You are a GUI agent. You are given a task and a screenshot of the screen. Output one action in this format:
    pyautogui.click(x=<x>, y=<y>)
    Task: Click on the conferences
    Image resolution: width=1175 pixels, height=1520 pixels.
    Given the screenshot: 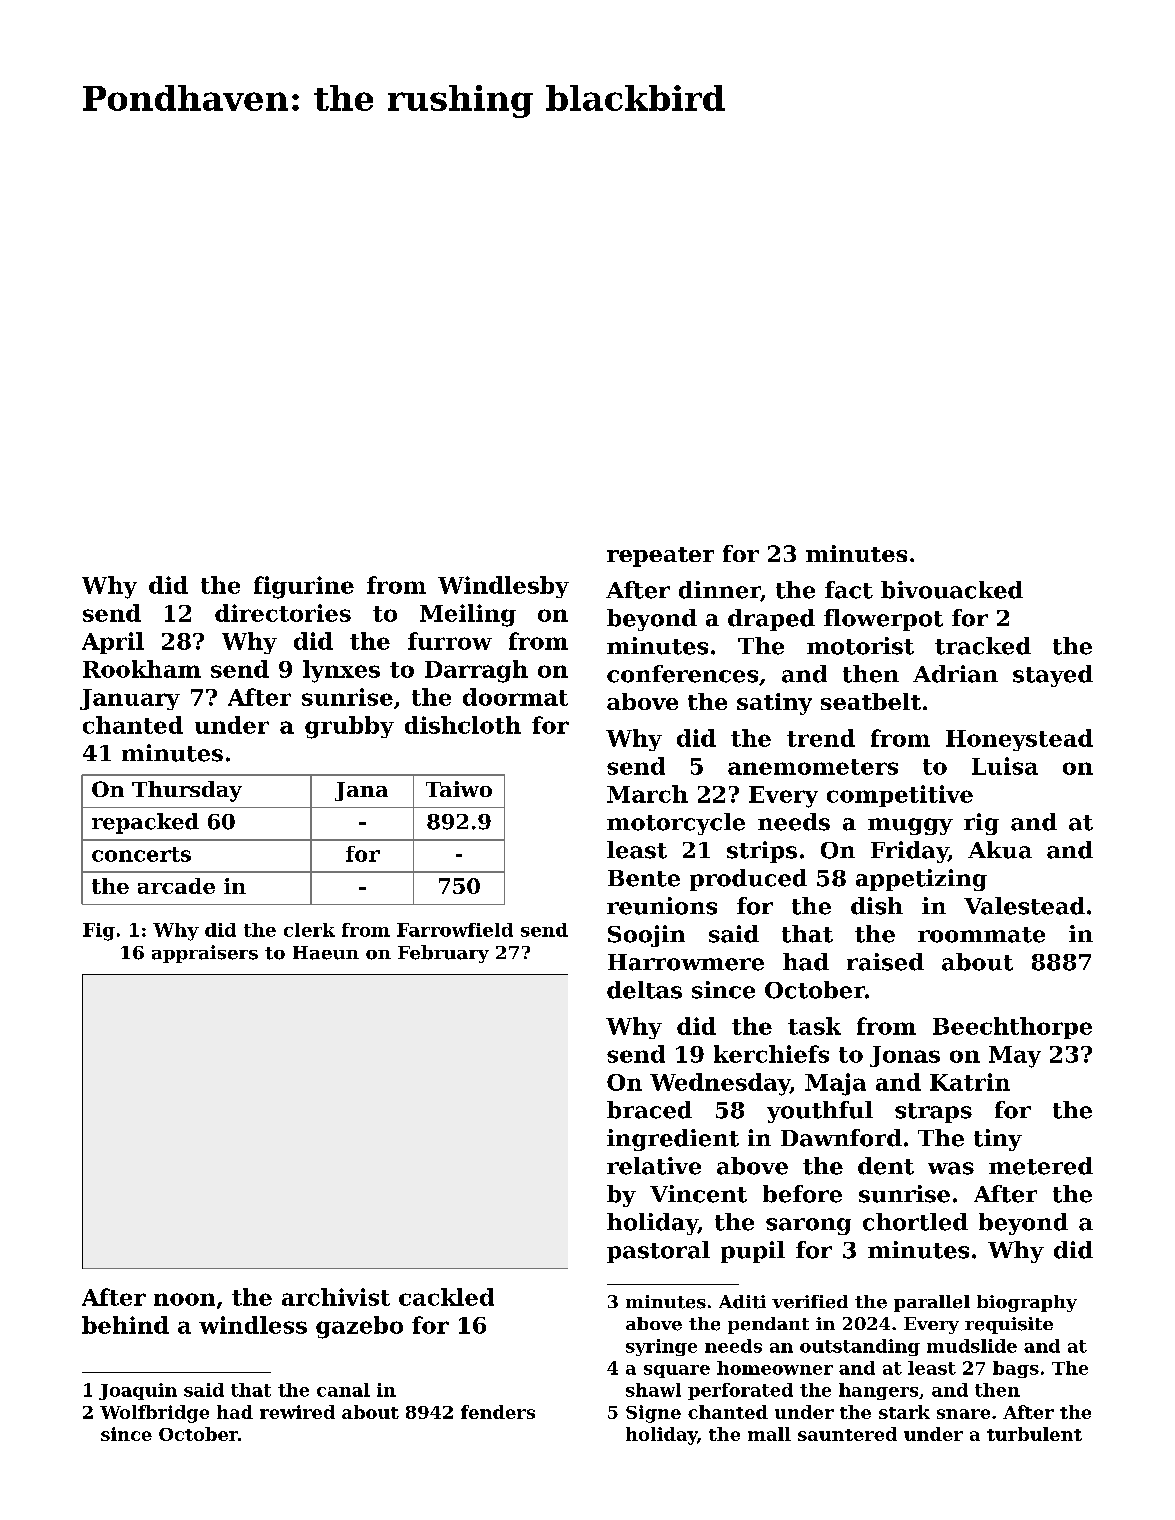 What is the action you would take?
    pyautogui.click(x=682, y=674)
